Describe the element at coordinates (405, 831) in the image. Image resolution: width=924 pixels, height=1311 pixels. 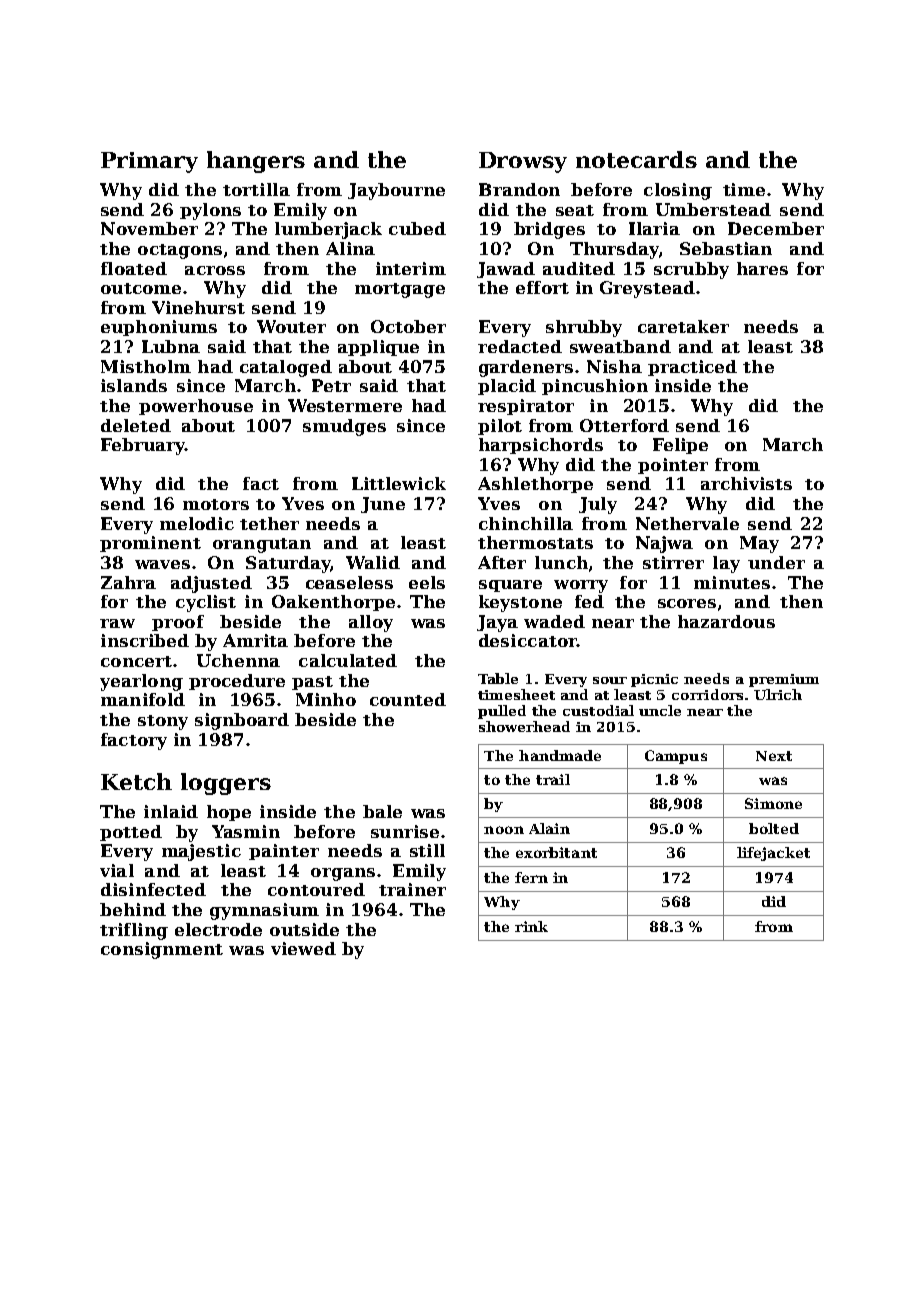
I see `sunrise` at that location.
